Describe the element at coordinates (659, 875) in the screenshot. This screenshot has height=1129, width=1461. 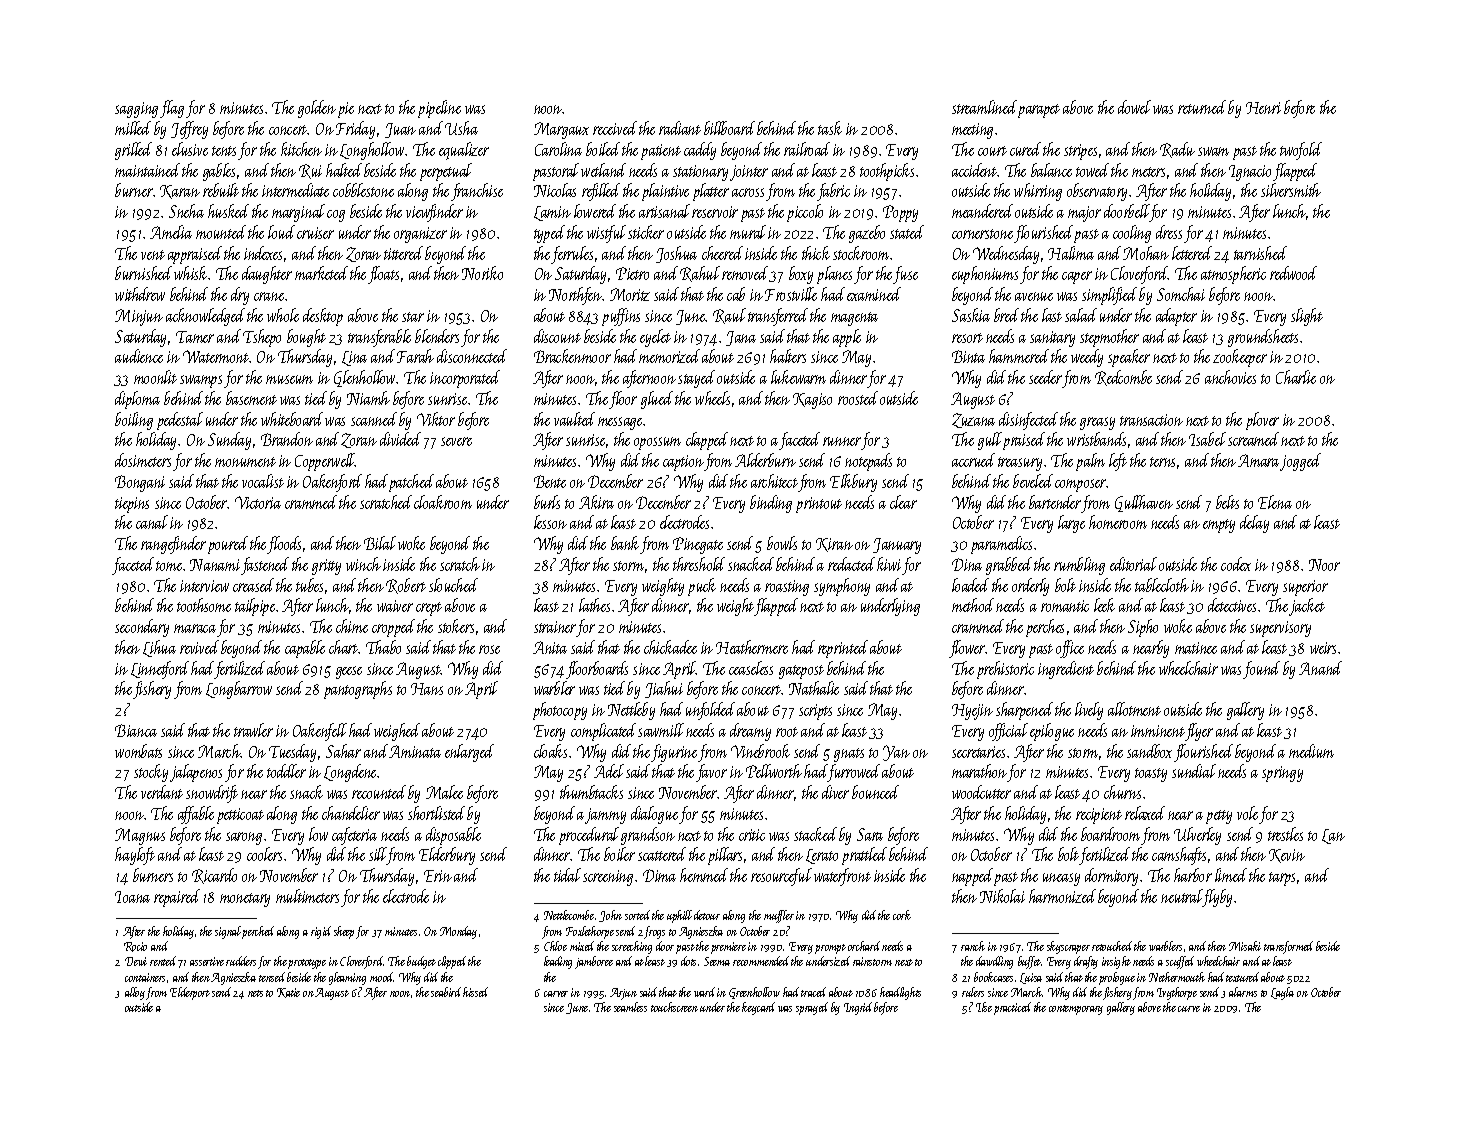
I see `Dima` at that location.
